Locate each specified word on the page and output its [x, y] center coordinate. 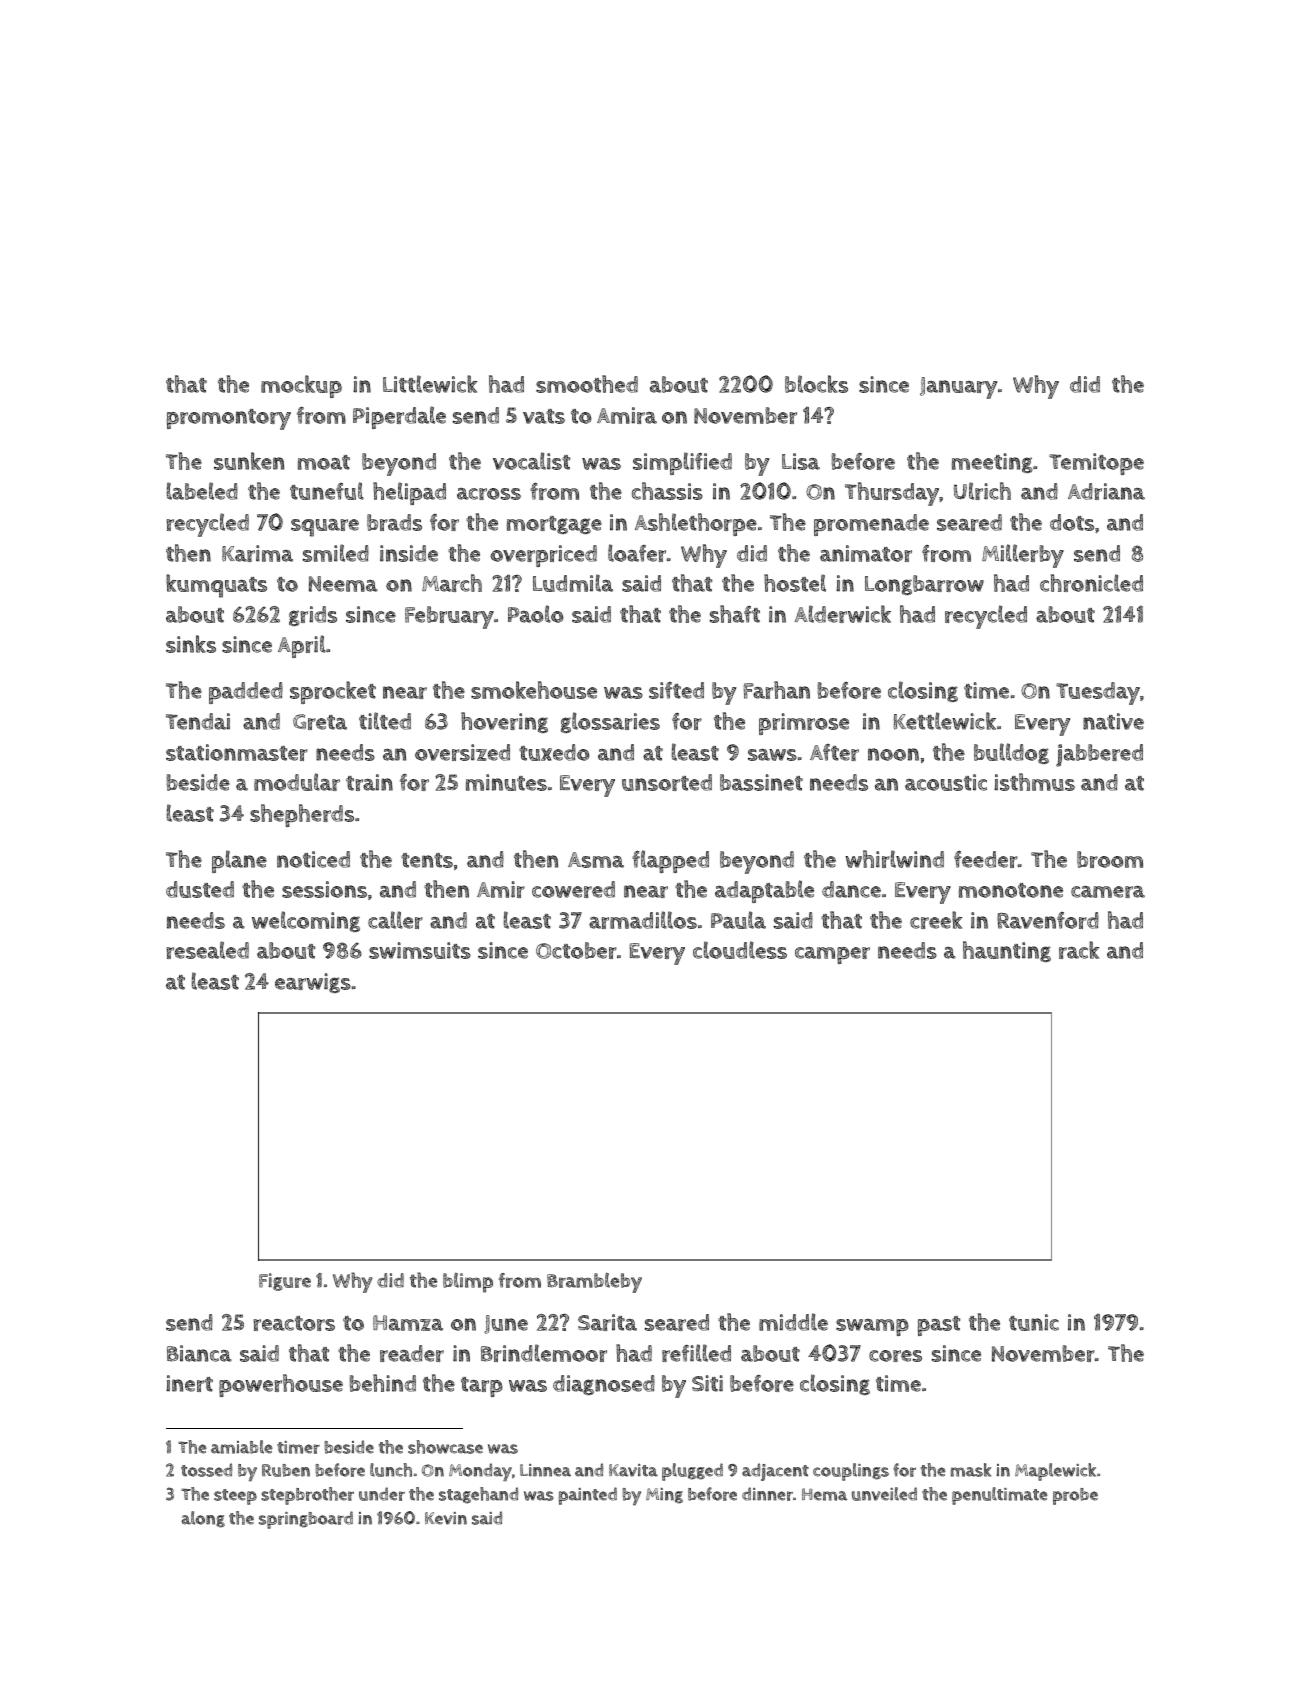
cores [895, 1356]
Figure [285, 1282]
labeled [202, 491]
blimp [468, 1282]
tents [427, 860]
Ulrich [982, 491]
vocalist [531, 461]
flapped [670, 861]
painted [588, 1496]
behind [382, 1383]
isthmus [1034, 782]
